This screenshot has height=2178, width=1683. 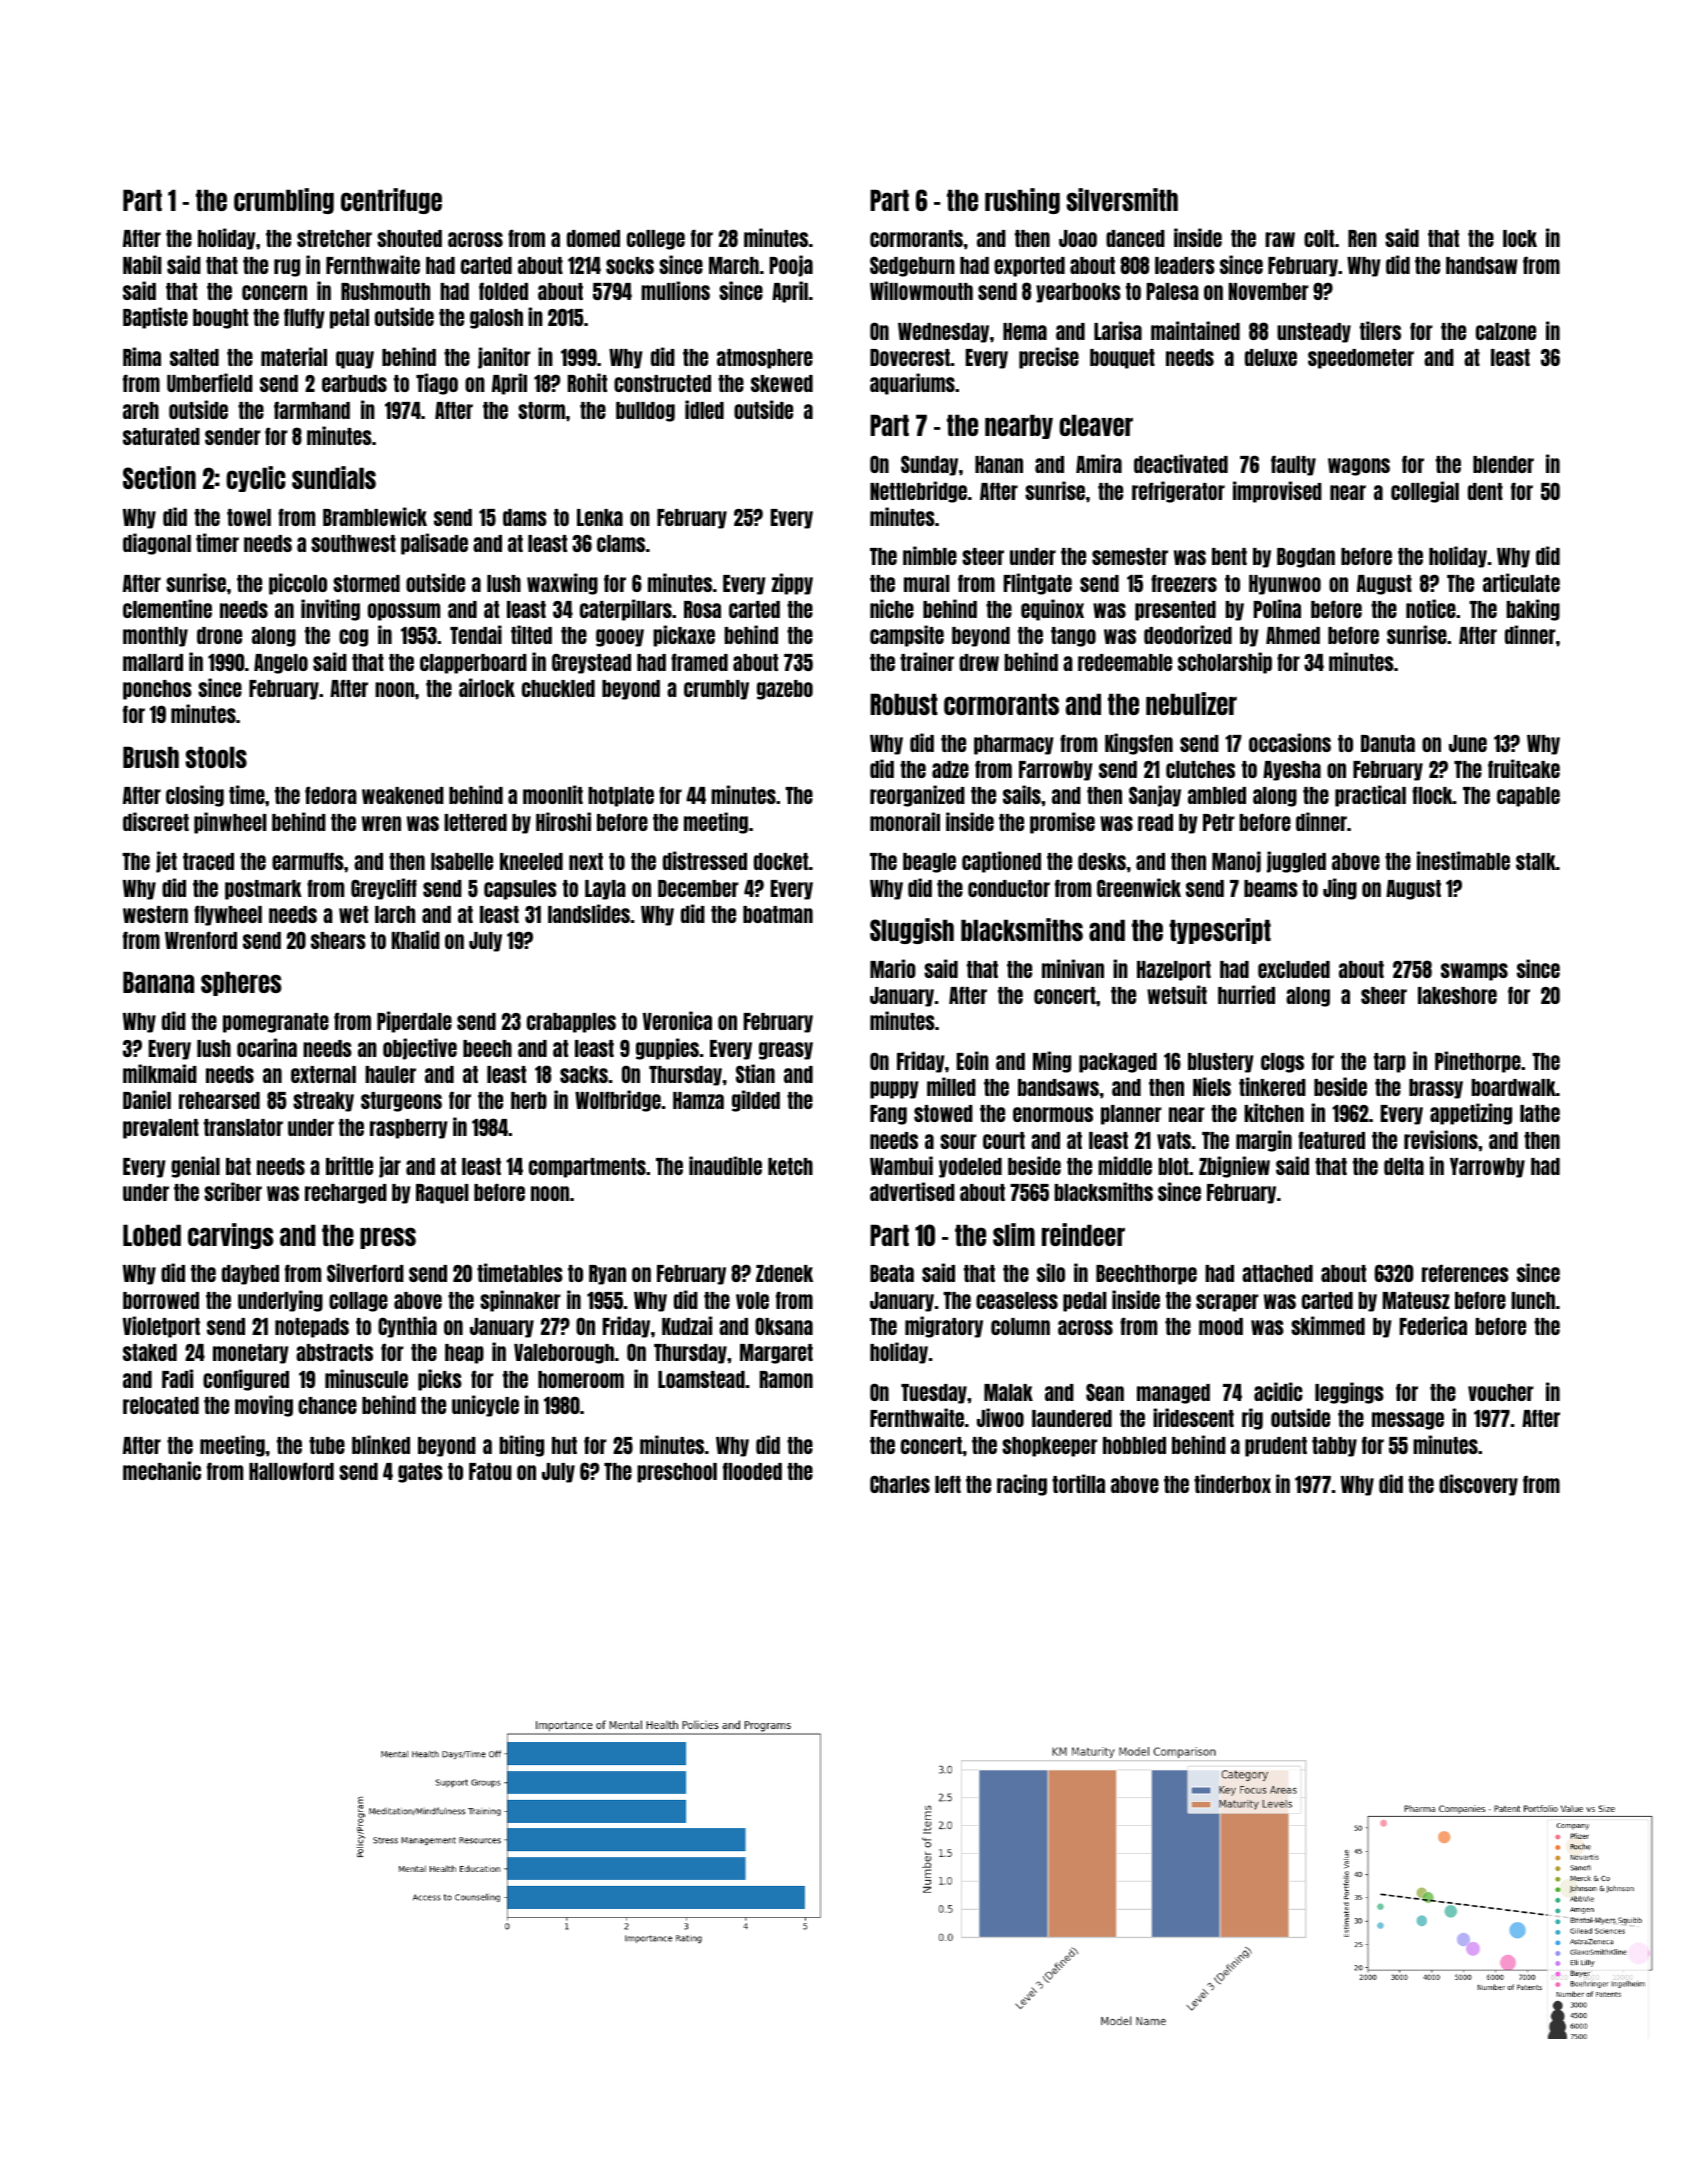 I want to click on moonlit, so click(x=553, y=794).
